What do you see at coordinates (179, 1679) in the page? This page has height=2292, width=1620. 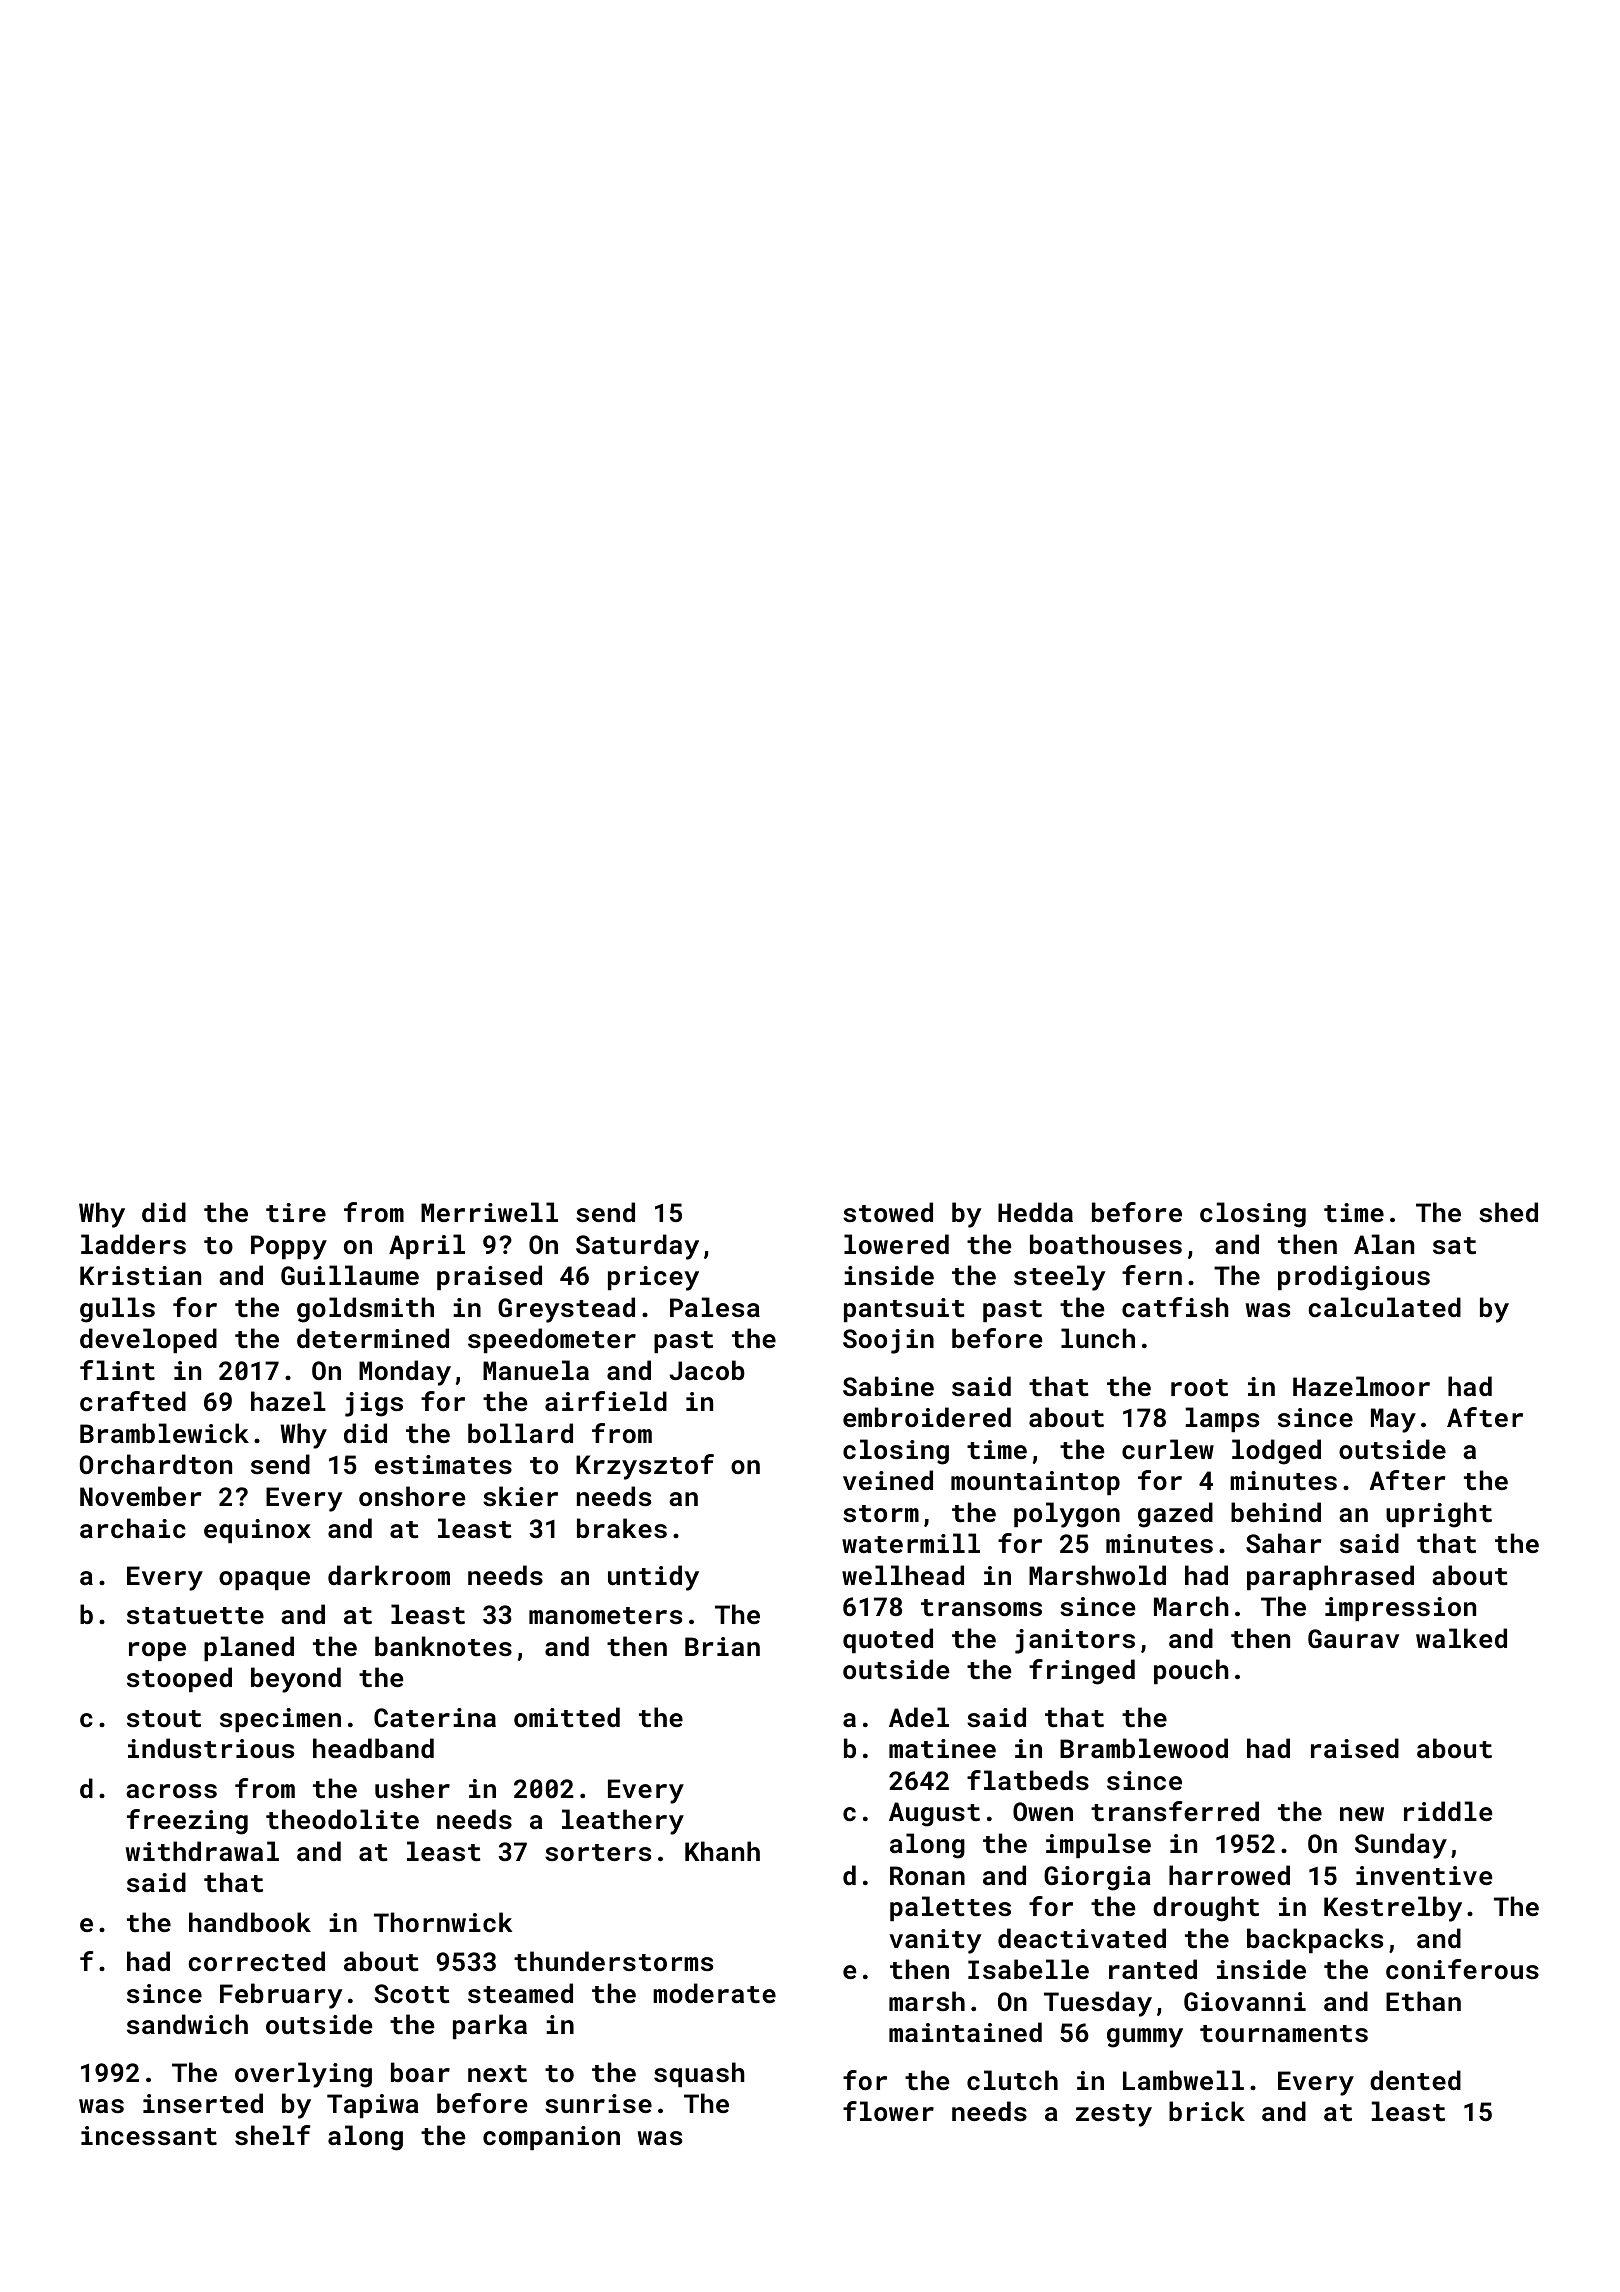 I see `stooped` at bounding box center [179, 1679].
